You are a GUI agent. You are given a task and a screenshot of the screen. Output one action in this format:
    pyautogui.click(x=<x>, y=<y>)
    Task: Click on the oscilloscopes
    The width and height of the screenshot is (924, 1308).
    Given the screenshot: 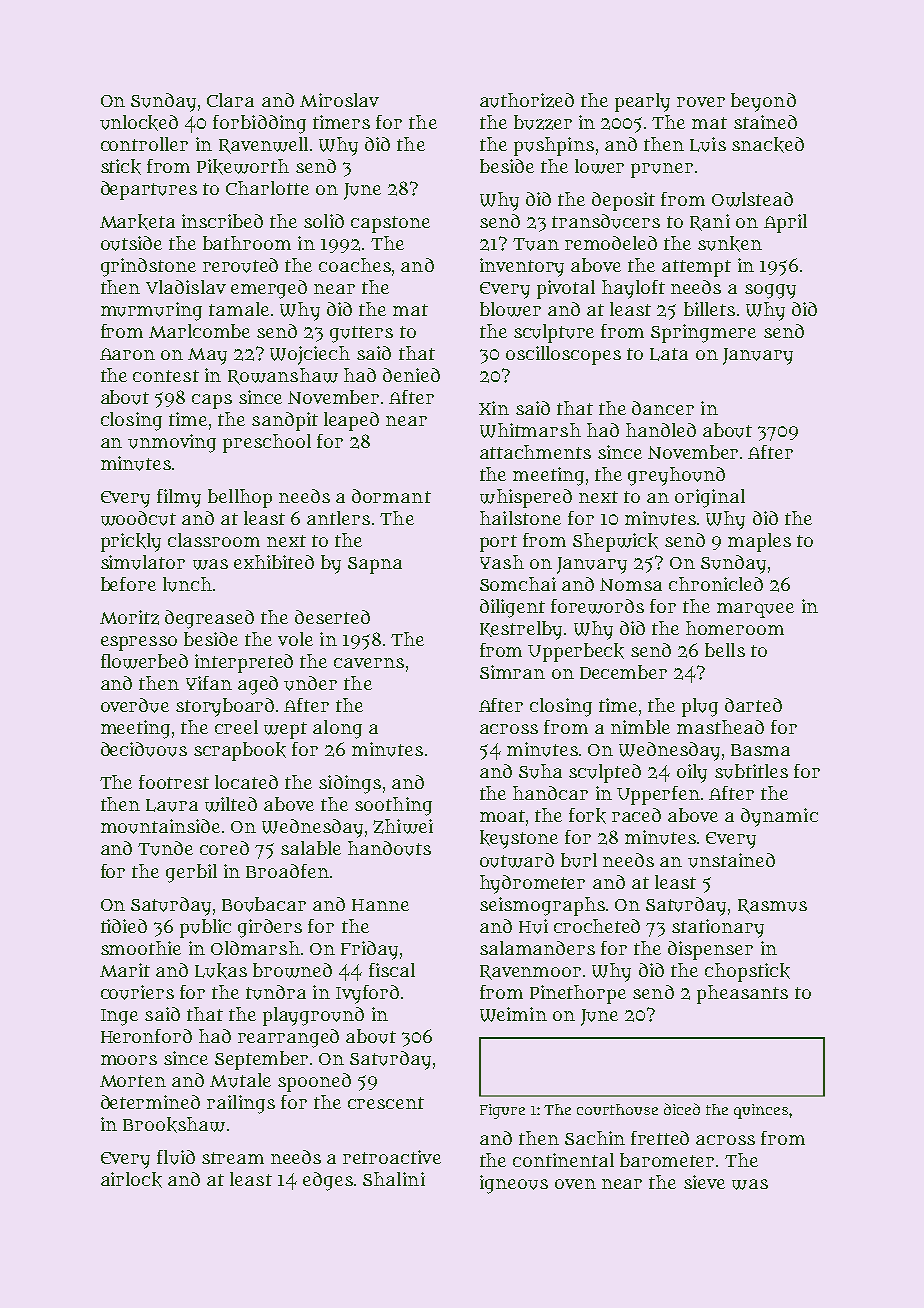 What is the action you would take?
    pyautogui.click(x=563, y=355)
